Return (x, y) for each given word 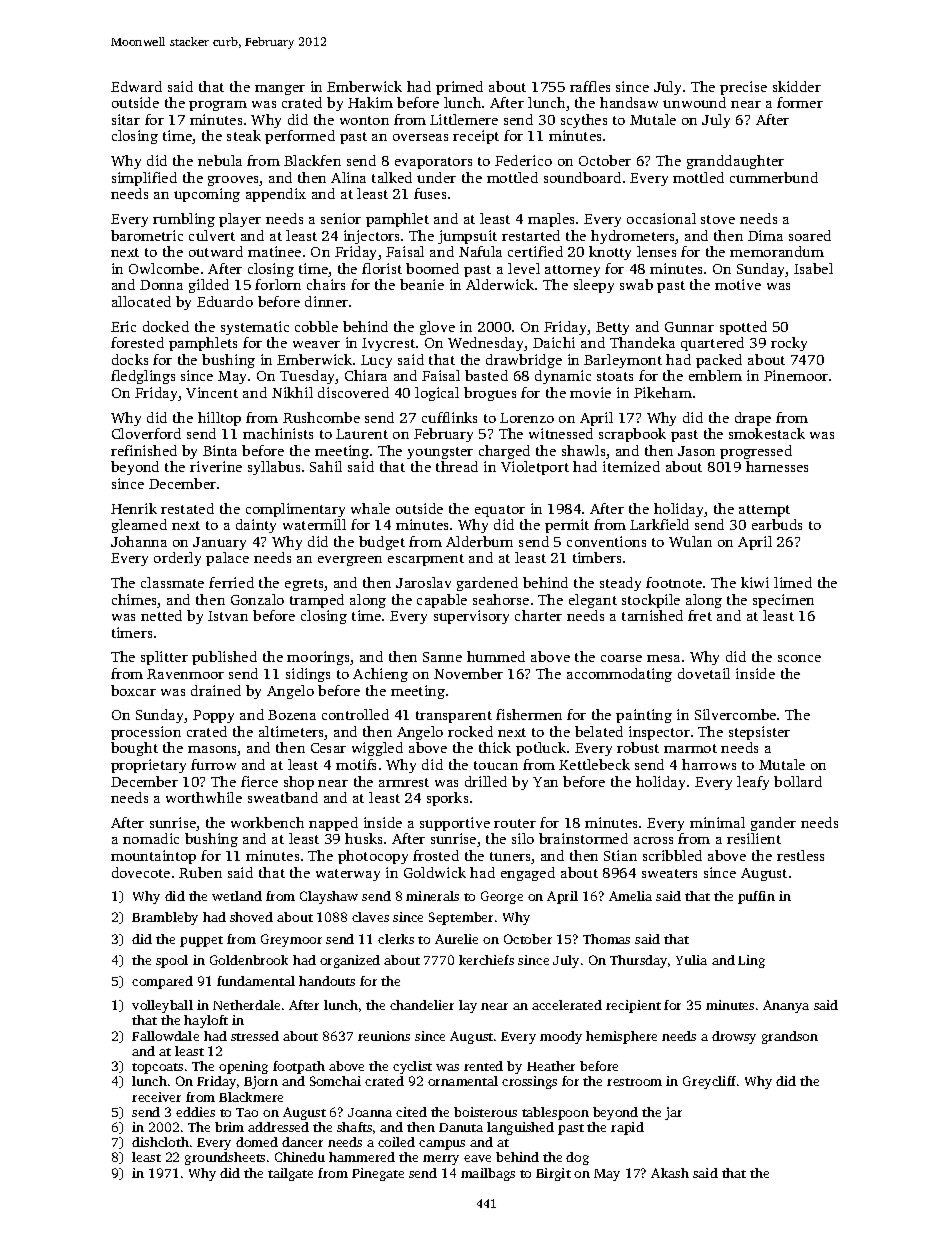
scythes (584, 121)
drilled (486, 781)
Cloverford (146, 433)
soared (810, 235)
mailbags (488, 1174)
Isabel (813, 268)
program (218, 106)
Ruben (200, 872)
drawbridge (524, 361)
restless (800, 855)
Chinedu (300, 1157)
